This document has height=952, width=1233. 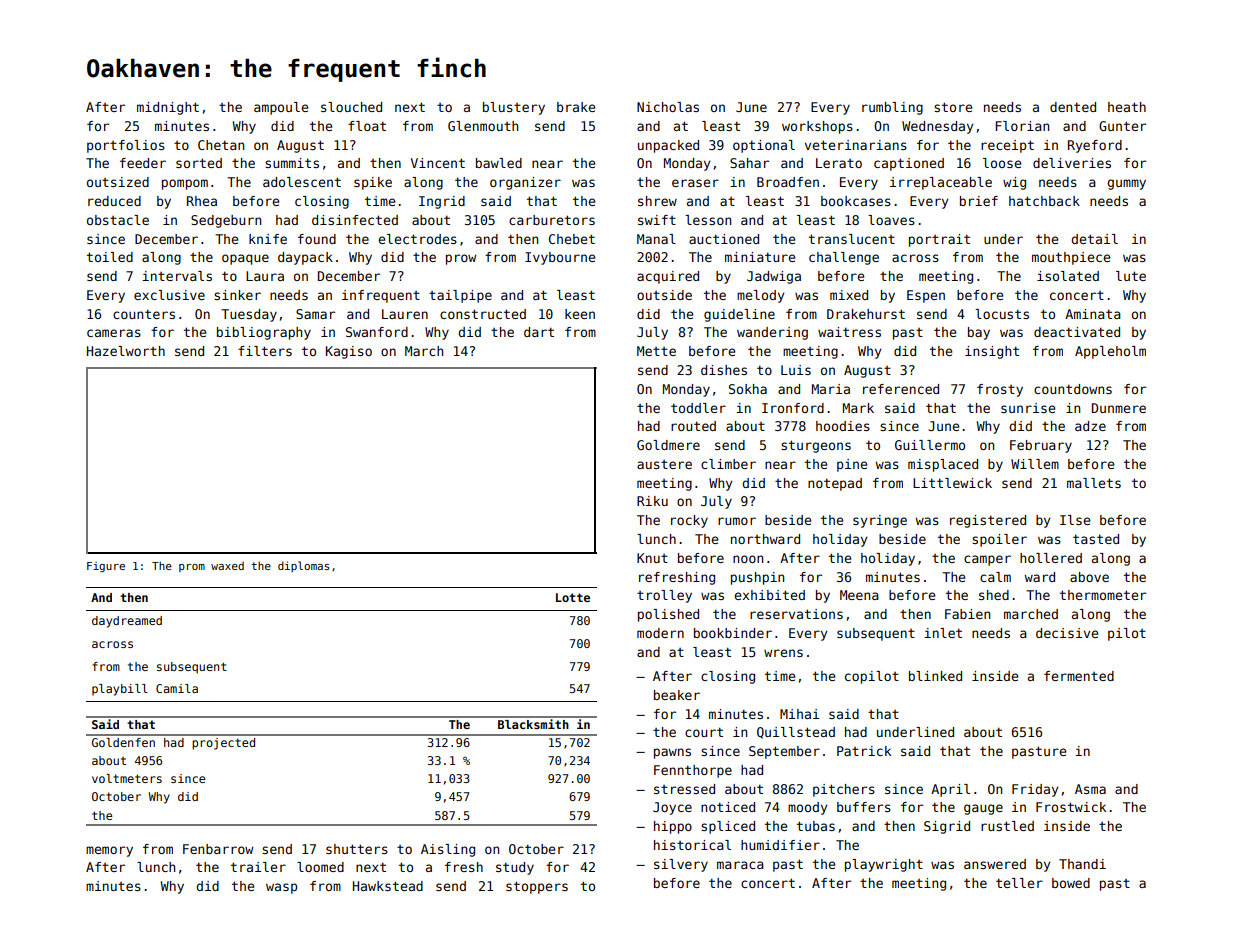 I want to click on Hawkstead, so click(x=388, y=886).
